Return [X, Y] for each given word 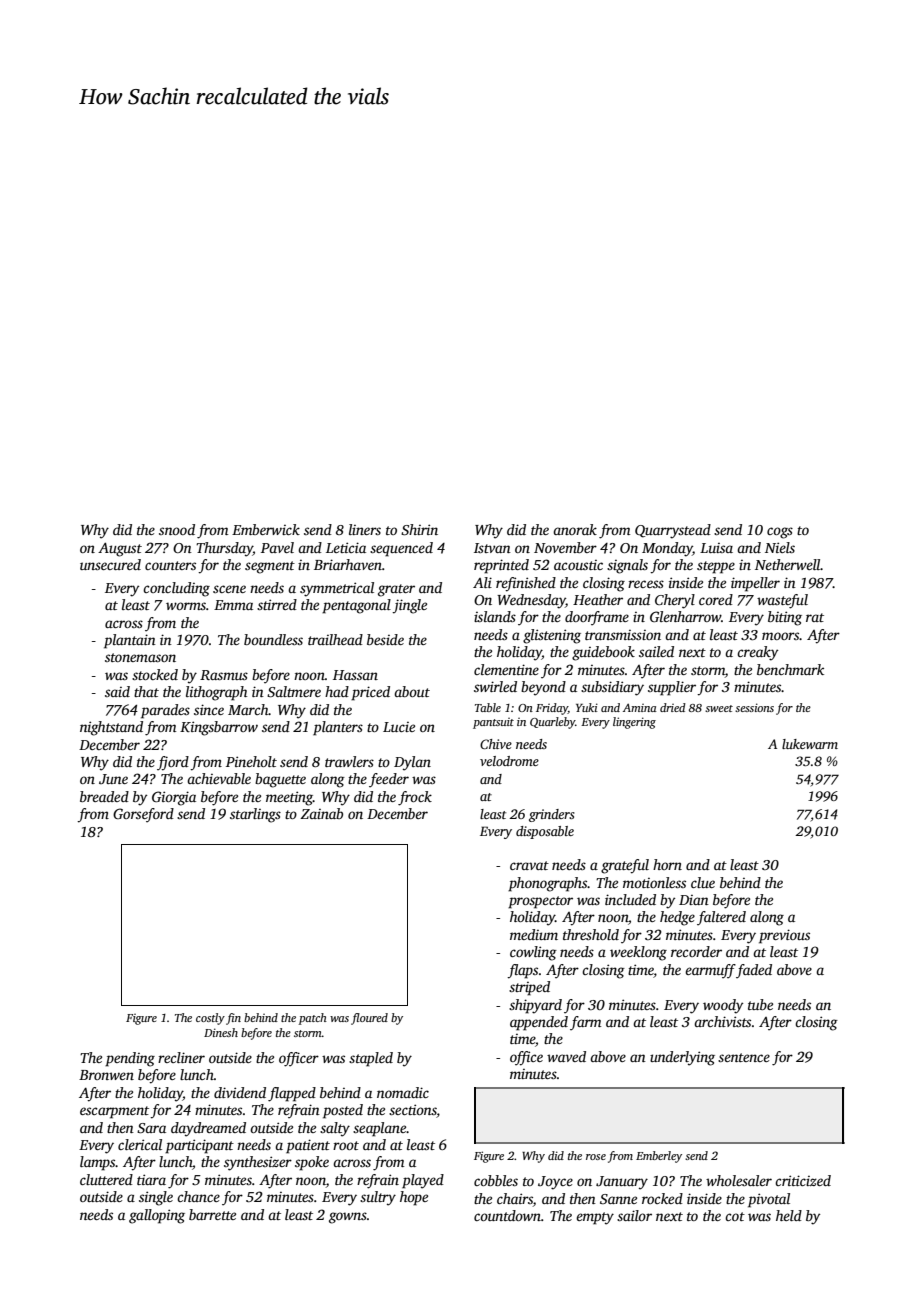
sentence [744, 1057]
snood [177, 529]
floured [369, 1019]
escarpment [114, 1112]
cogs [780, 533]
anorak [575, 529]
